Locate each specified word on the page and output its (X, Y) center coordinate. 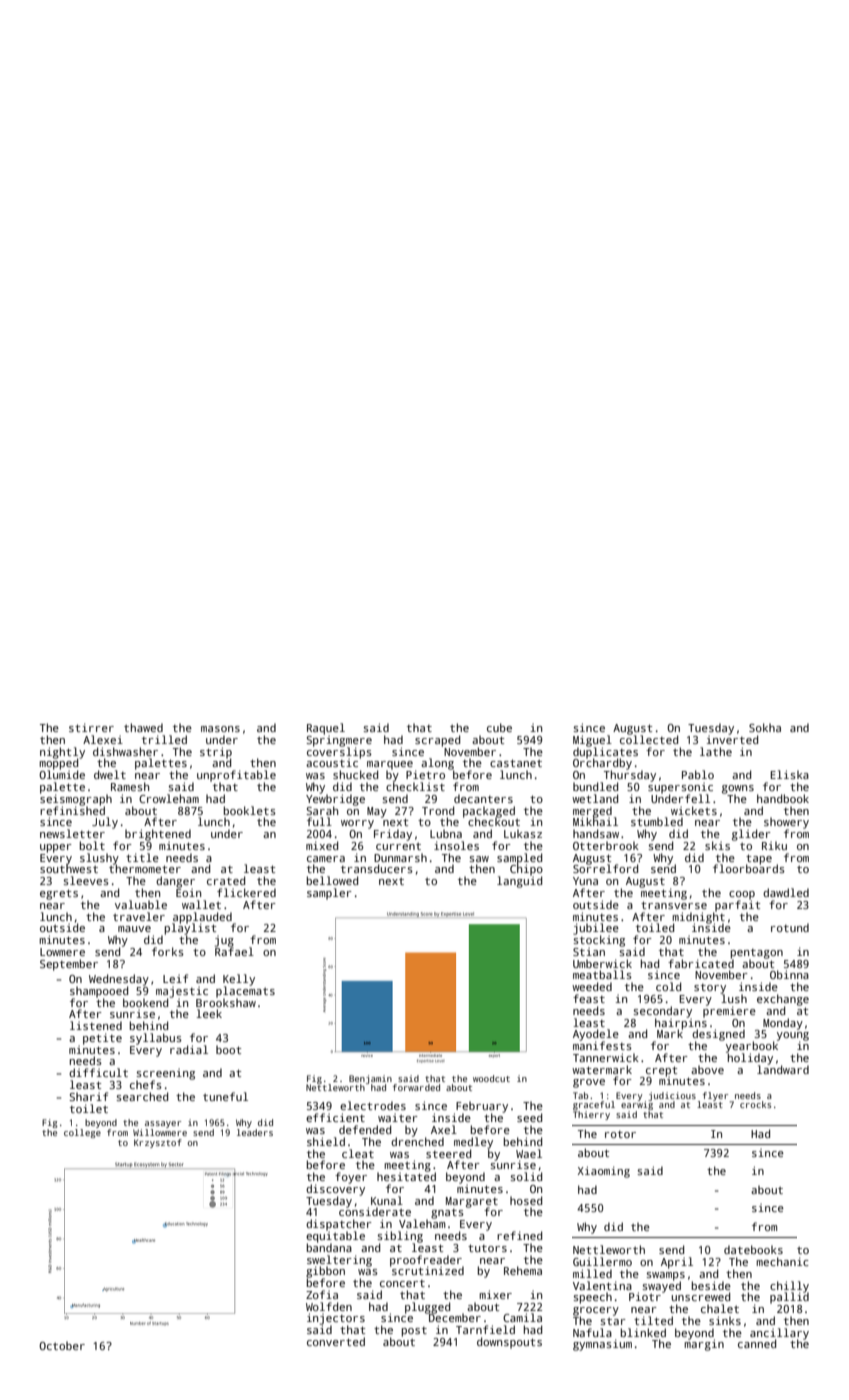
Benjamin (370, 1079)
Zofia (322, 1294)
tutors (487, 1248)
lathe (716, 751)
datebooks (753, 1249)
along (437, 764)
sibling (400, 1237)
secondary (662, 1012)
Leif (175, 978)
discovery (335, 1190)
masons (220, 729)
